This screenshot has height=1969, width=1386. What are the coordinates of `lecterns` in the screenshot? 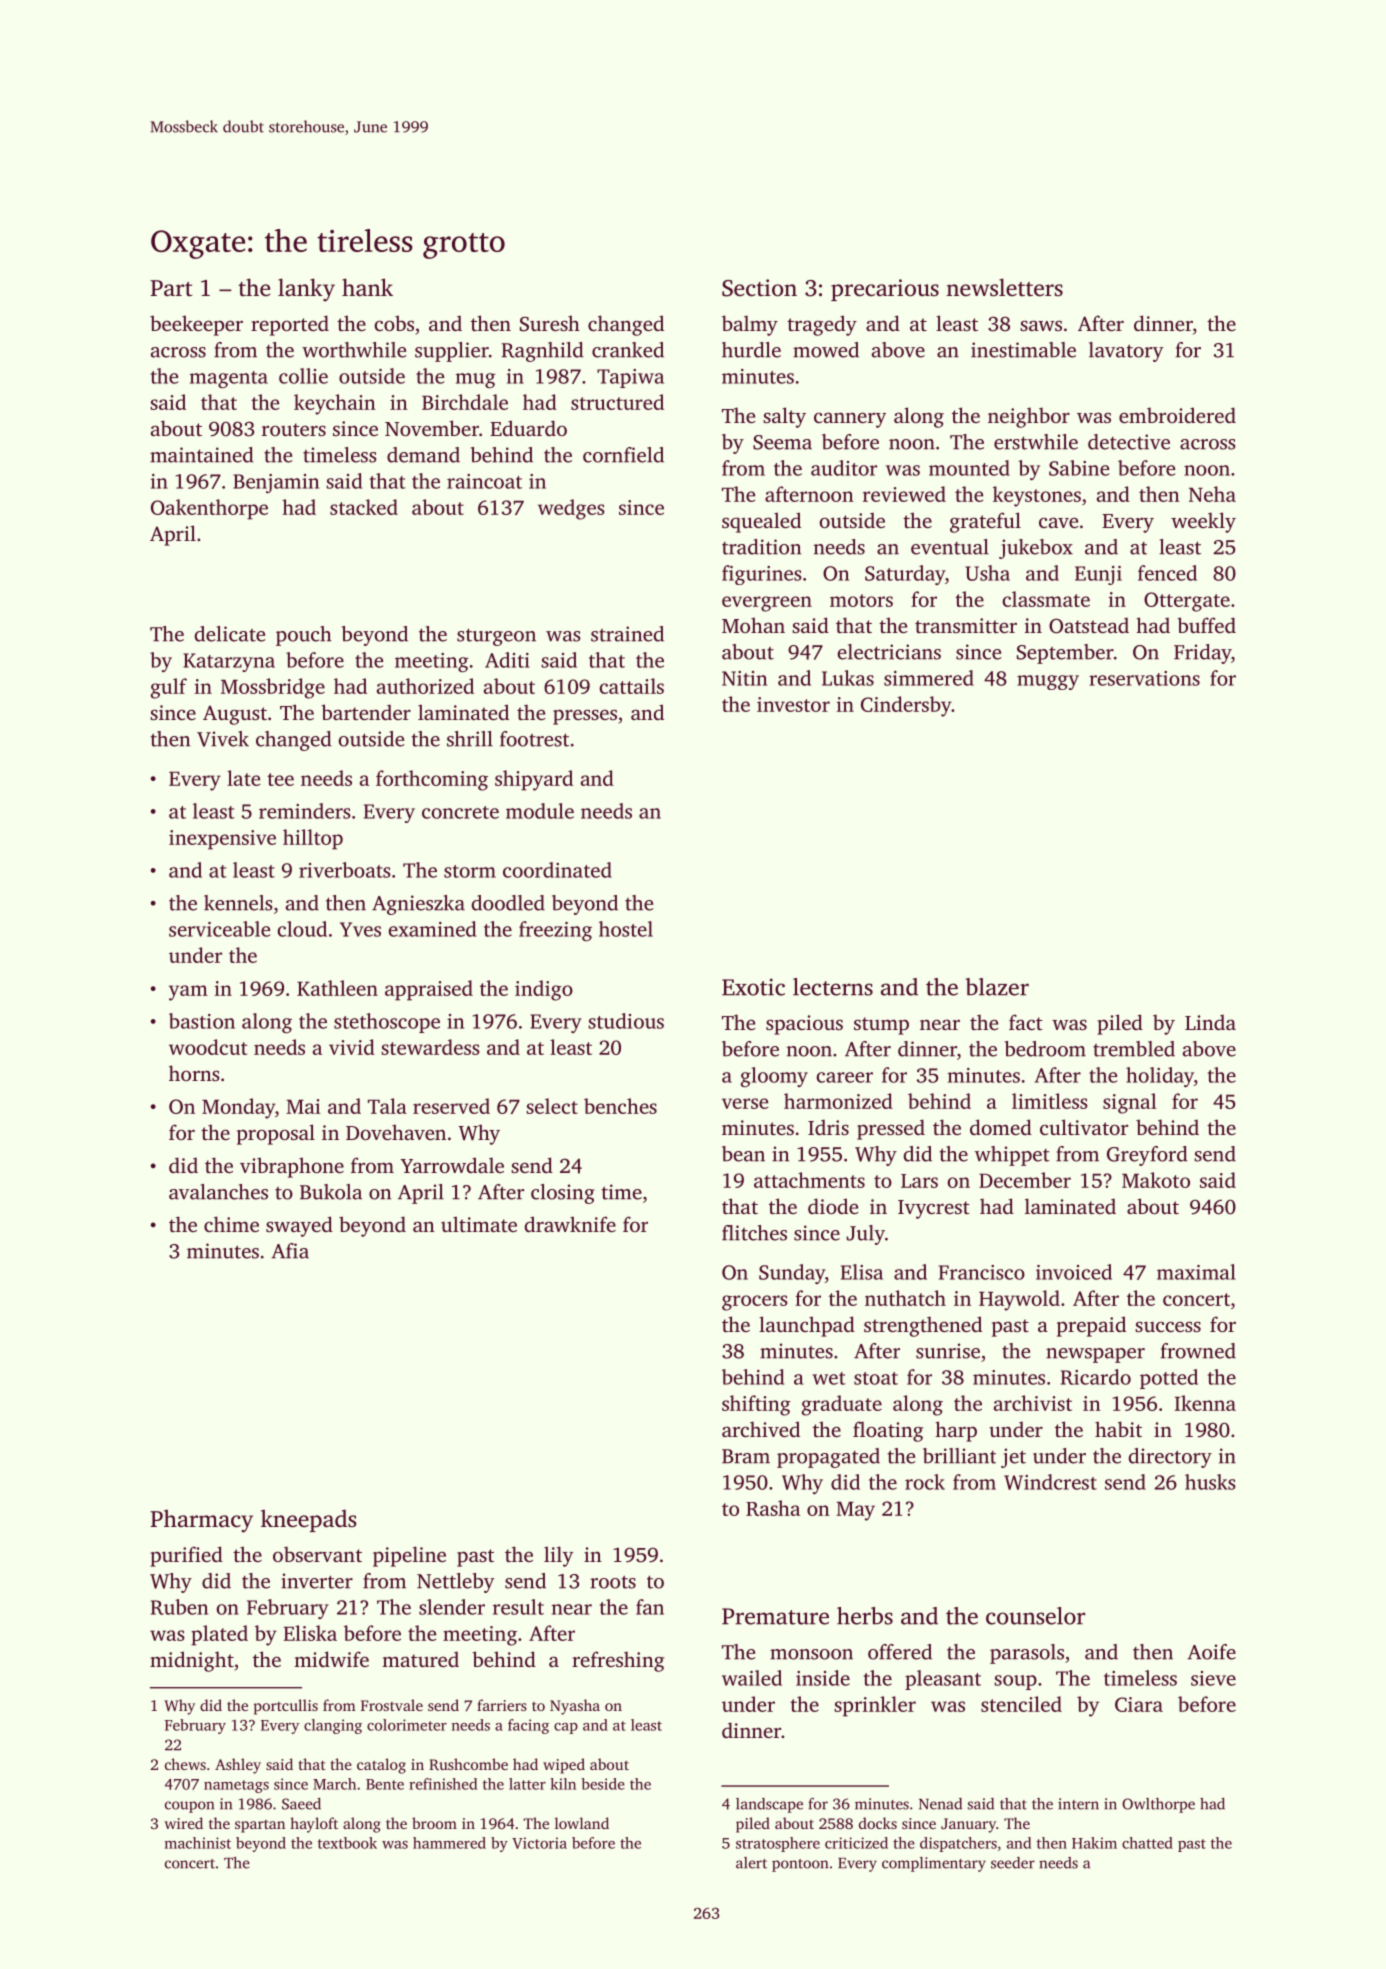 It's located at (833, 987).
